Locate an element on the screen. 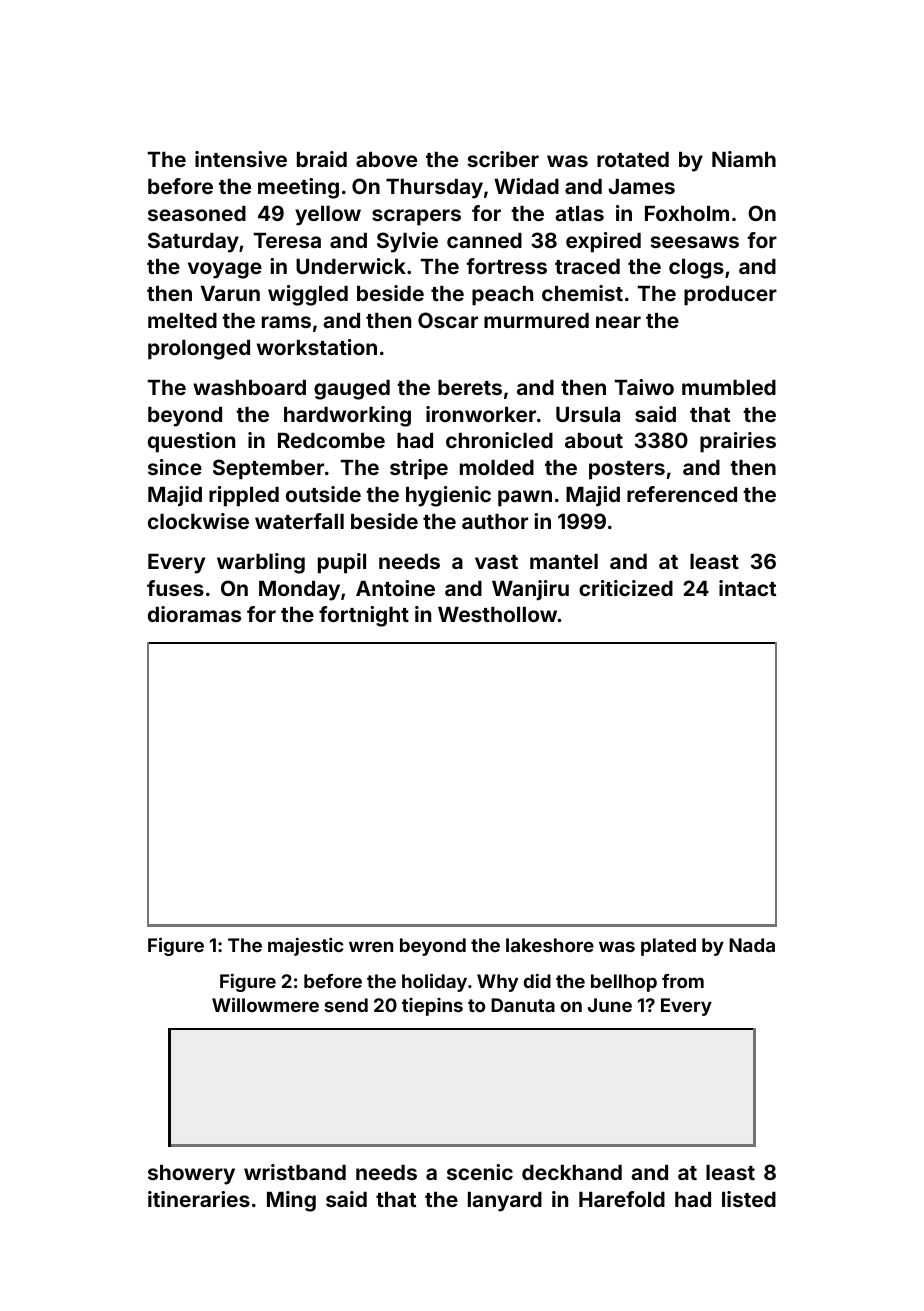  fortnight is located at coordinates (364, 616).
